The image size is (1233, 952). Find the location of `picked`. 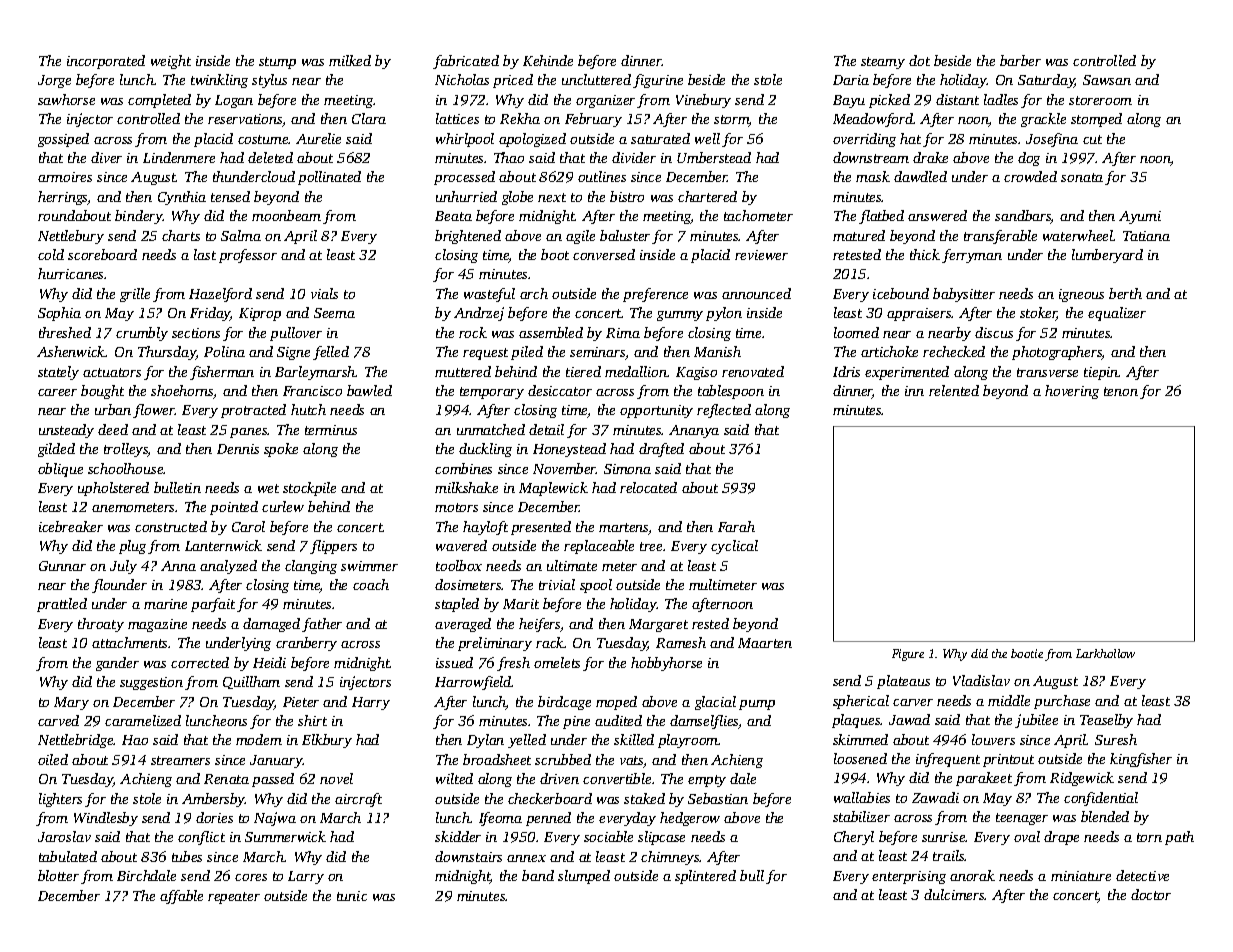

picked is located at coordinates (889, 101).
